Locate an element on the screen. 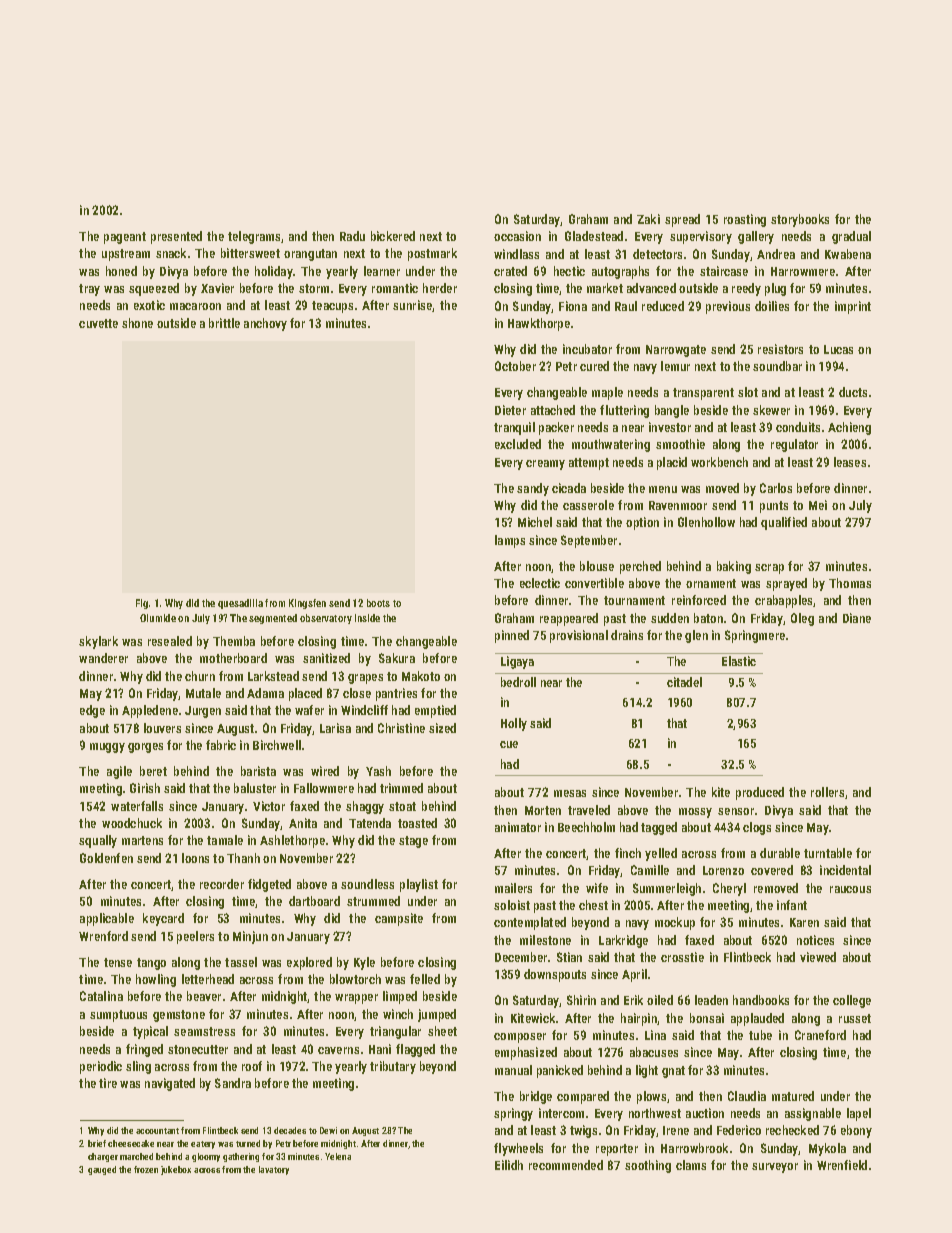 The height and width of the screenshot is (1233, 952). perched is located at coordinates (640, 567).
